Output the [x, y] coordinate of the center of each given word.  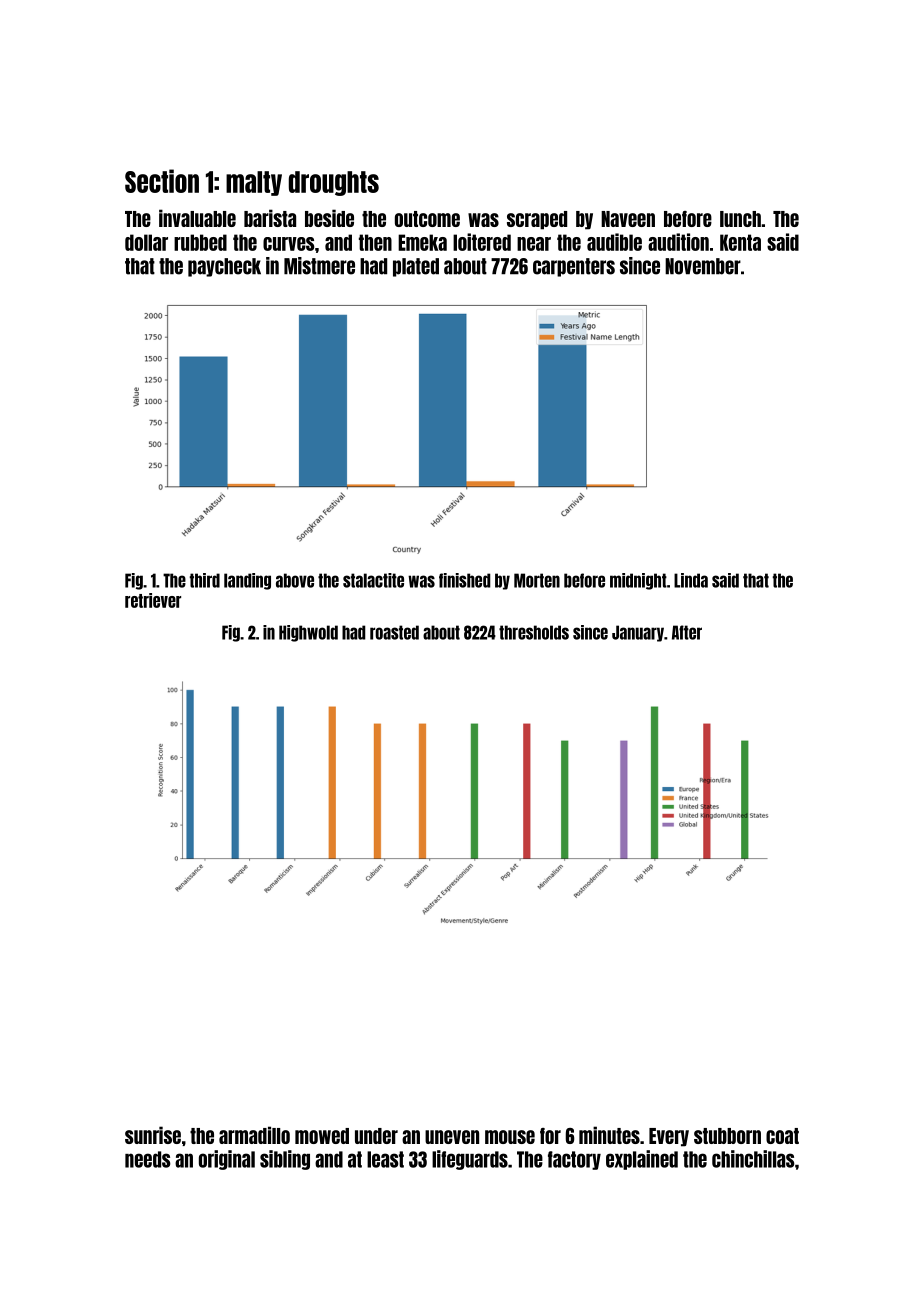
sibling [285, 1160]
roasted [394, 632]
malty [254, 183]
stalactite [373, 580]
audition [678, 242]
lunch [740, 219]
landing [247, 581]
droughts [334, 183]
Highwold [308, 633]
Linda [691, 580]
